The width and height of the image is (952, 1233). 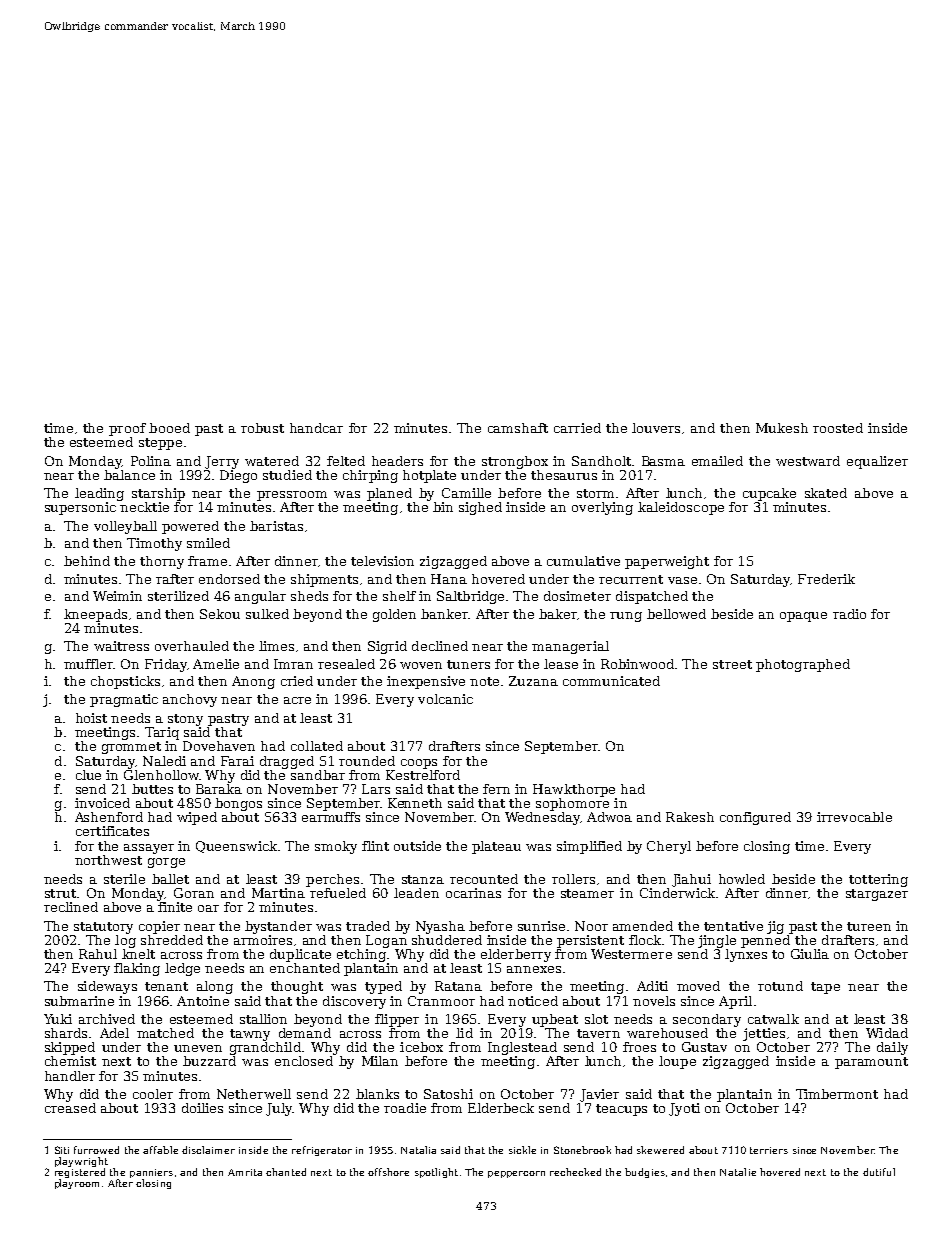 What do you see at coordinates (869, 926) in the image?
I see `tureen` at bounding box center [869, 926].
